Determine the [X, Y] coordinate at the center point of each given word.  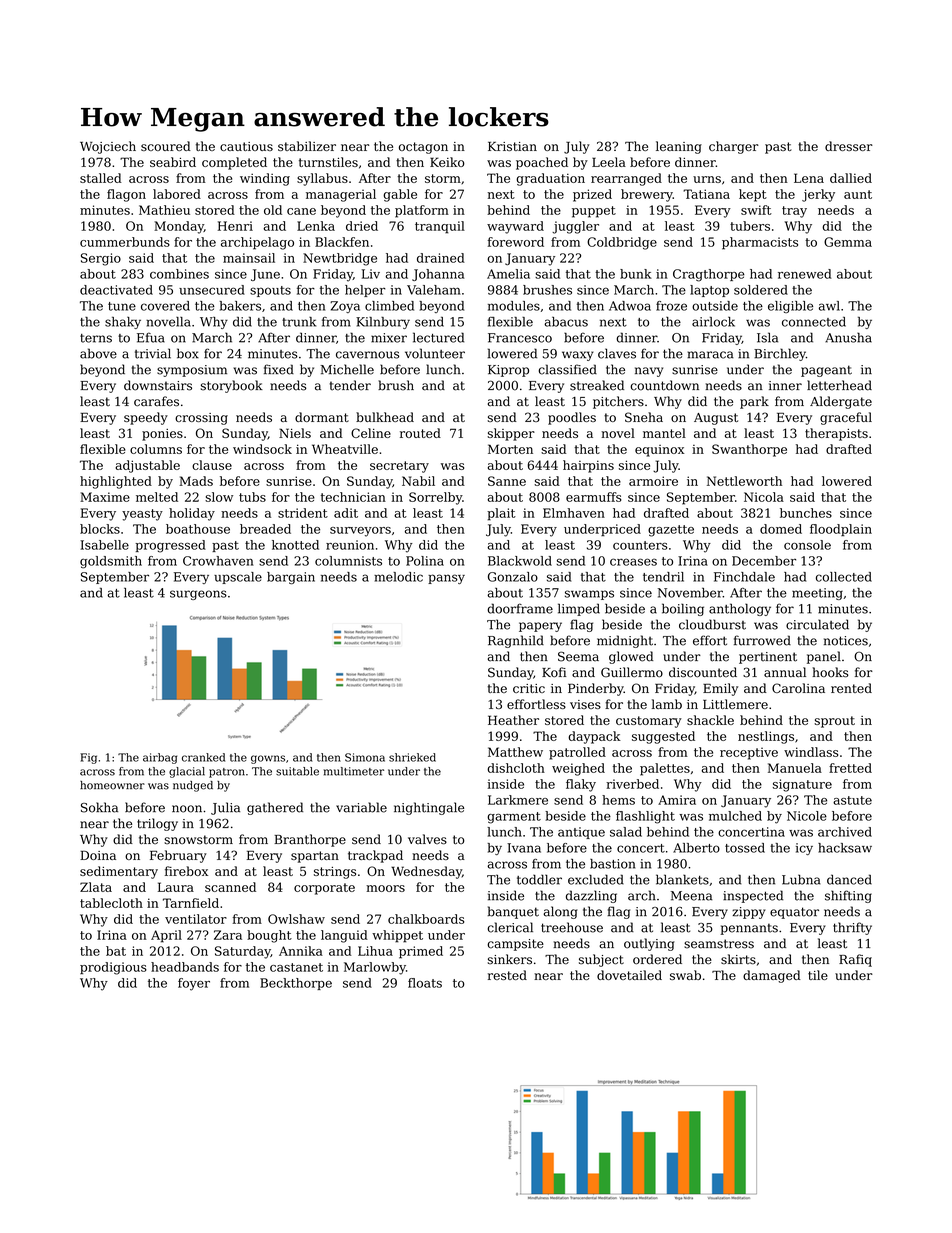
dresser [849, 146]
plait [501, 514]
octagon [423, 148]
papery [540, 627]
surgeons [198, 595]
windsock [262, 449]
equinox [659, 451]
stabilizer [307, 146]
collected [844, 577]
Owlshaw [296, 919]
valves [427, 839]
